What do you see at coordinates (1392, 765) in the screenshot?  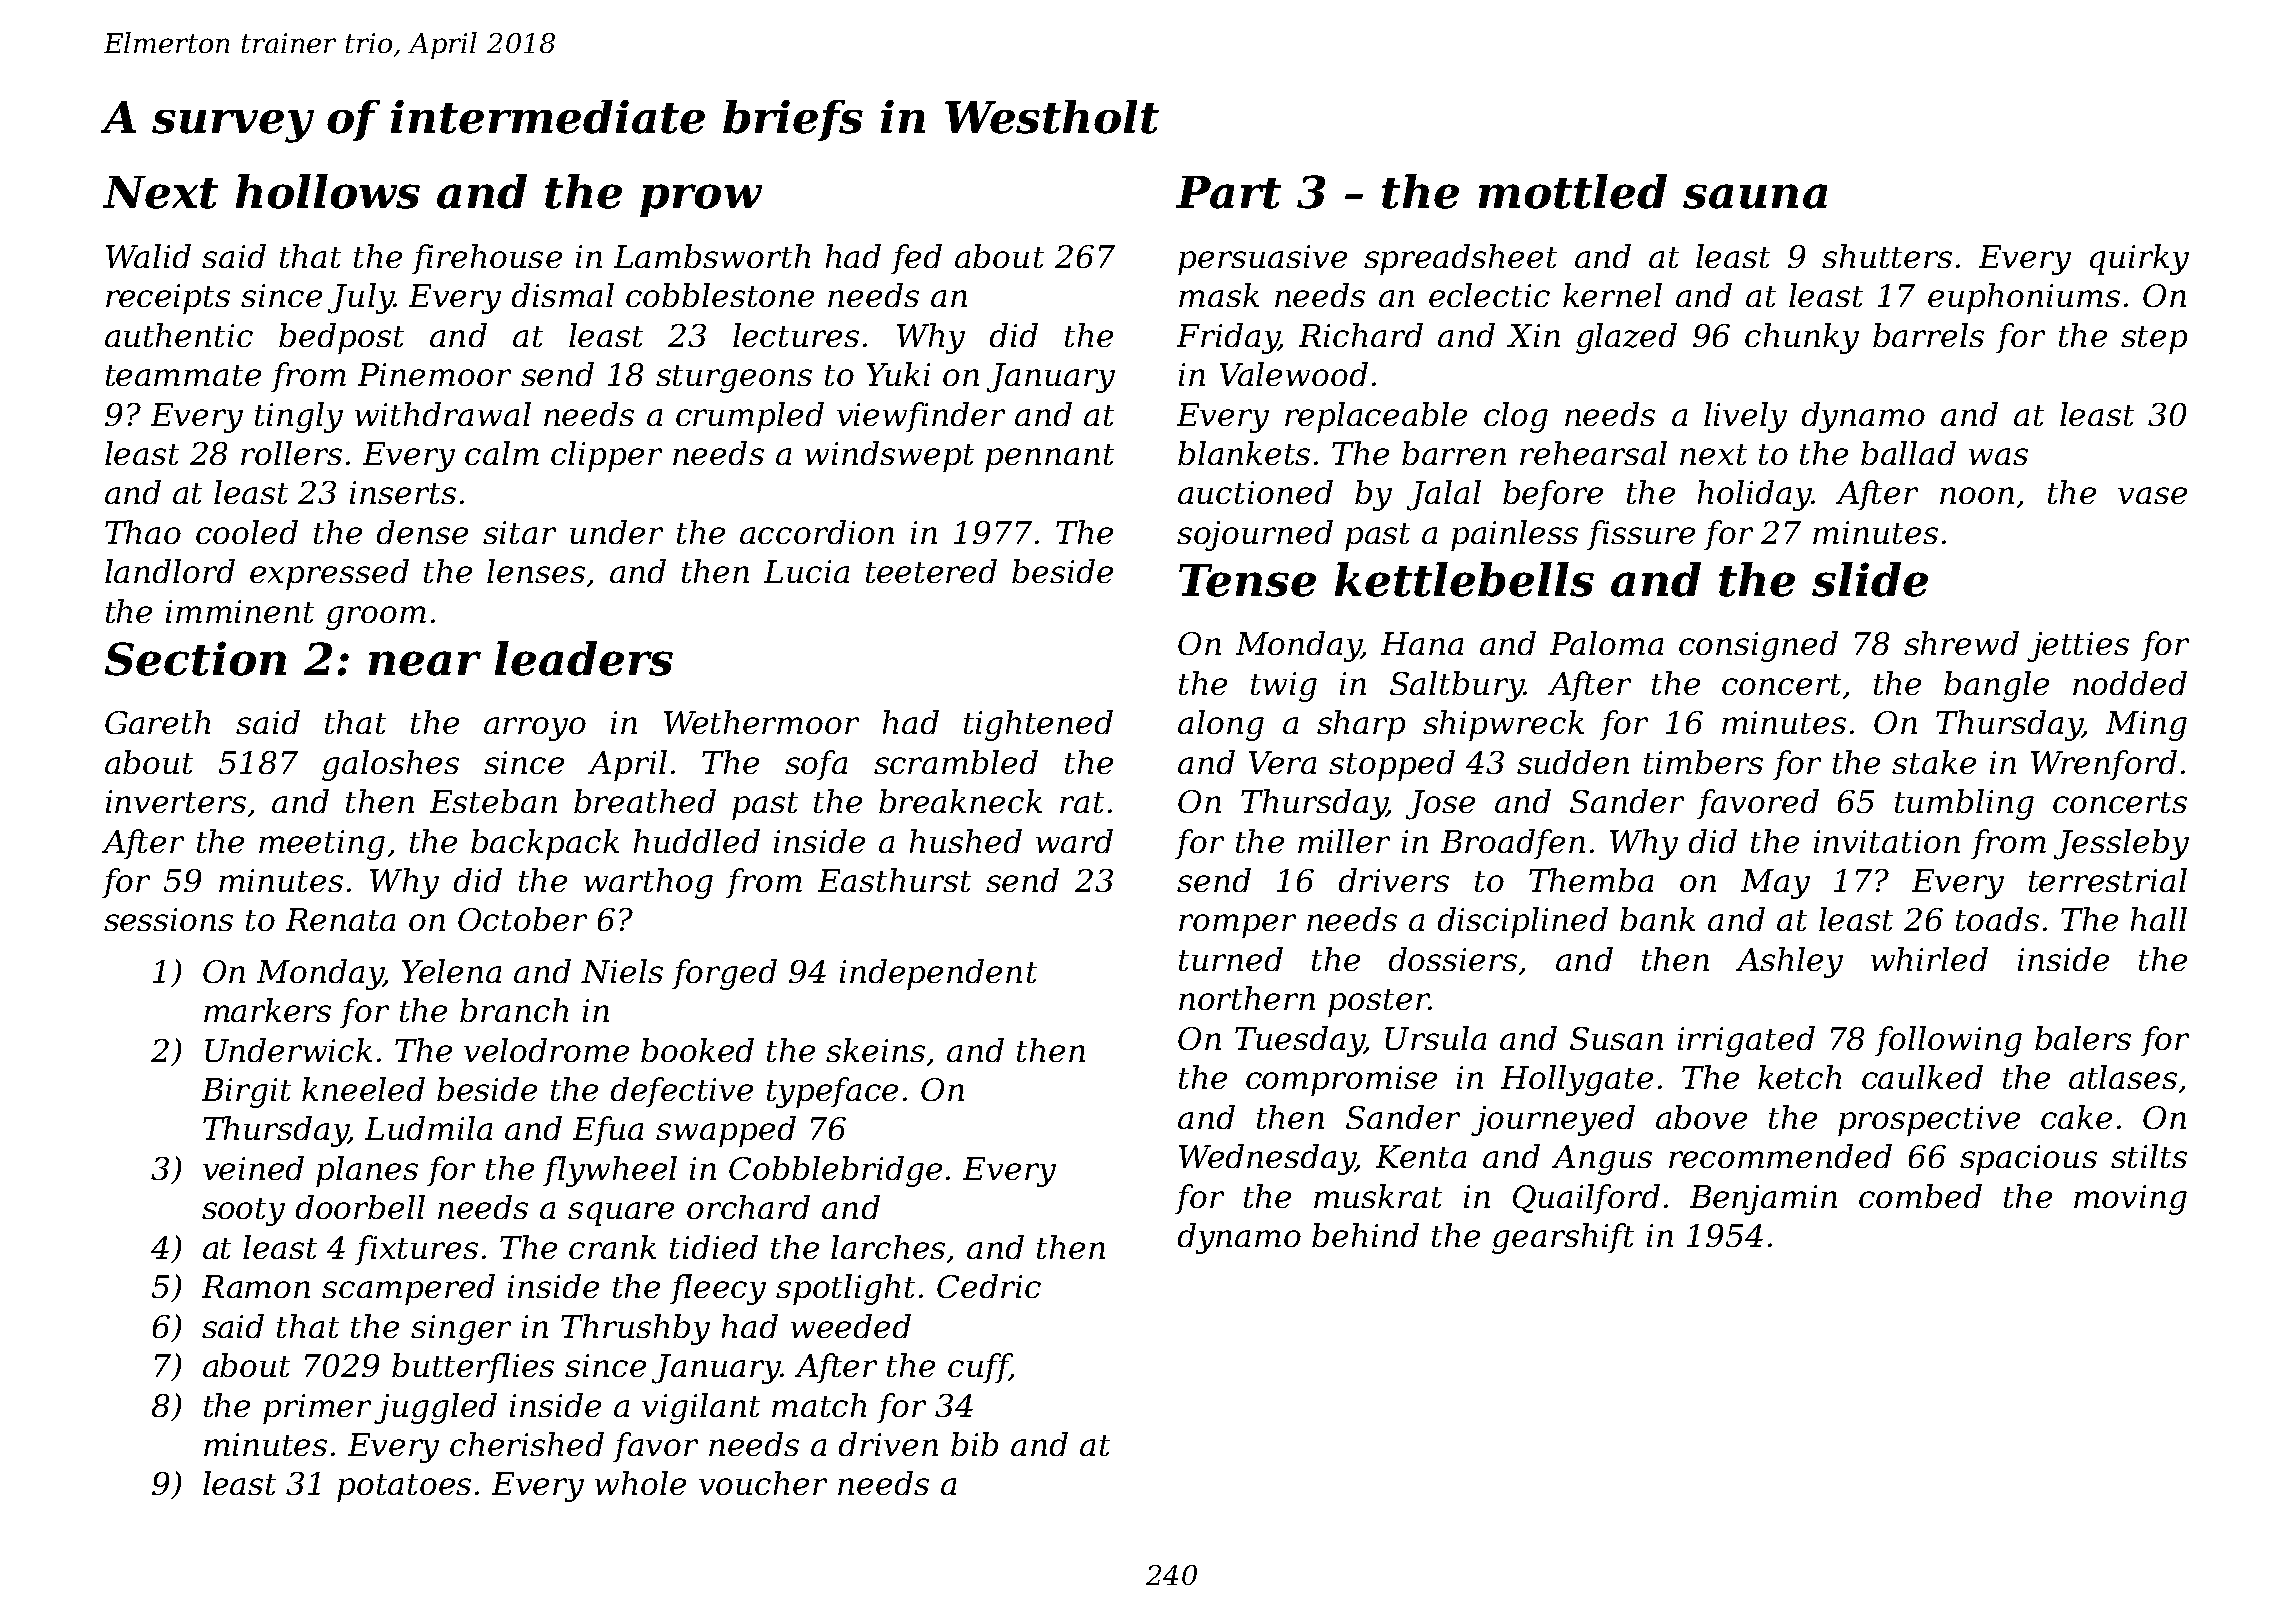 I see `stopped` at bounding box center [1392, 765].
